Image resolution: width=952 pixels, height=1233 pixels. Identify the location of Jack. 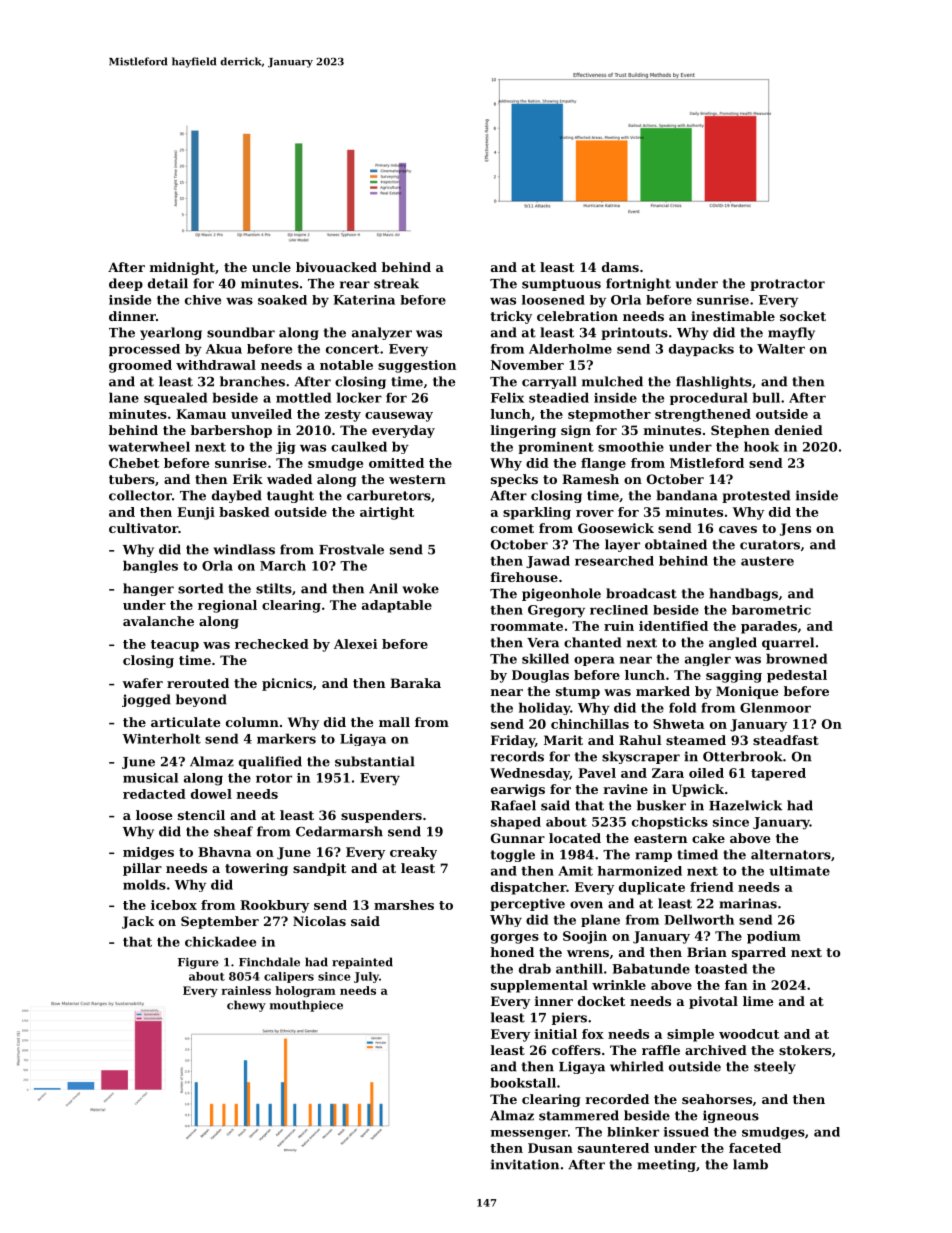
(138, 922).
